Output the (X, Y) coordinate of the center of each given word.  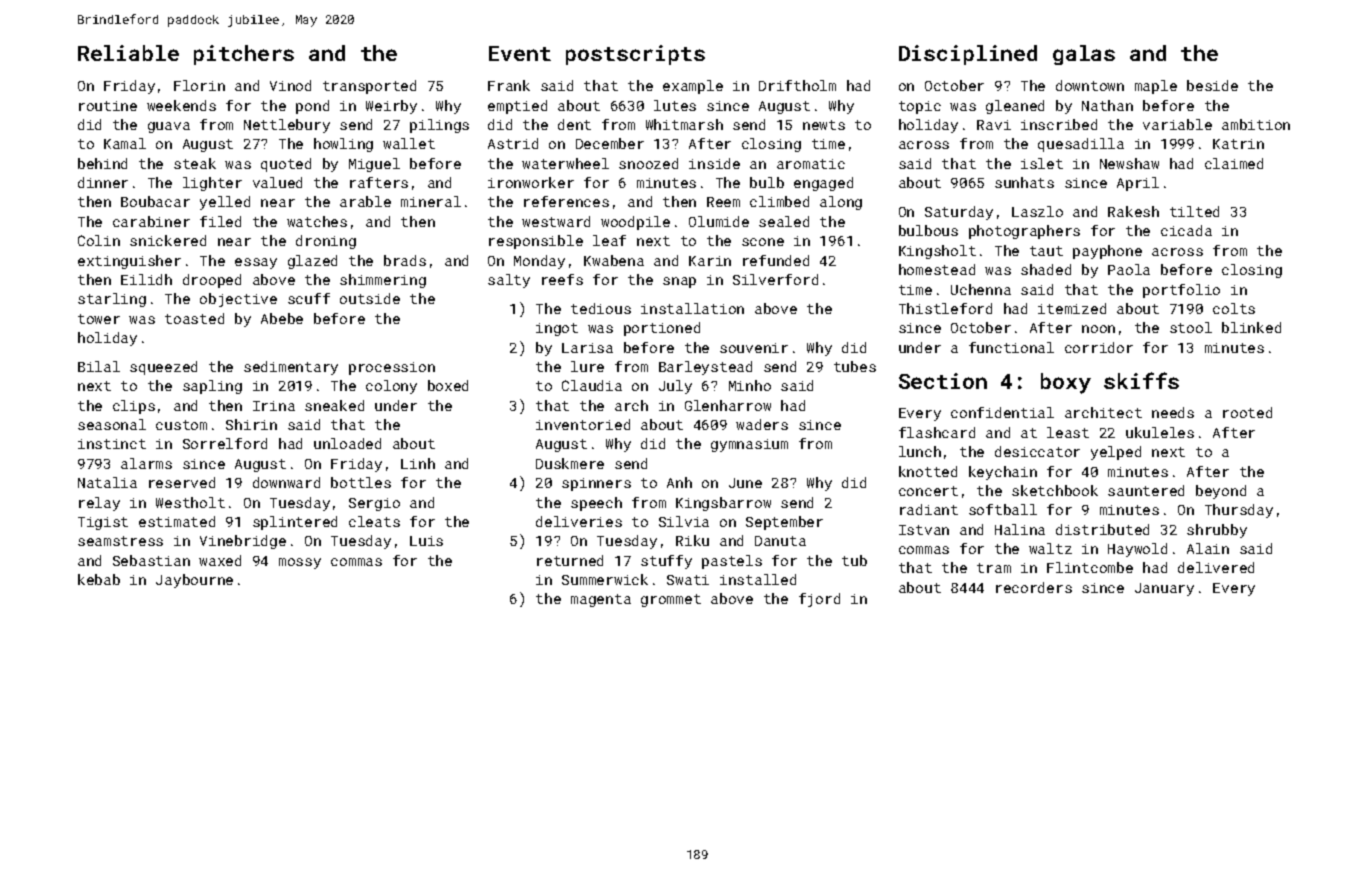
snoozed (648, 163)
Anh (679, 482)
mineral (431, 201)
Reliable (128, 53)
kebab (99, 579)
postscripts (635, 55)
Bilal (99, 366)
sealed (784, 221)
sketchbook (1055, 490)
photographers (1024, 232)
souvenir (754, 348)
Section (943, 381)
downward (286, 482)
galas (1084, 55)
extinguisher (129, 262)
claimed (1234, 163)
